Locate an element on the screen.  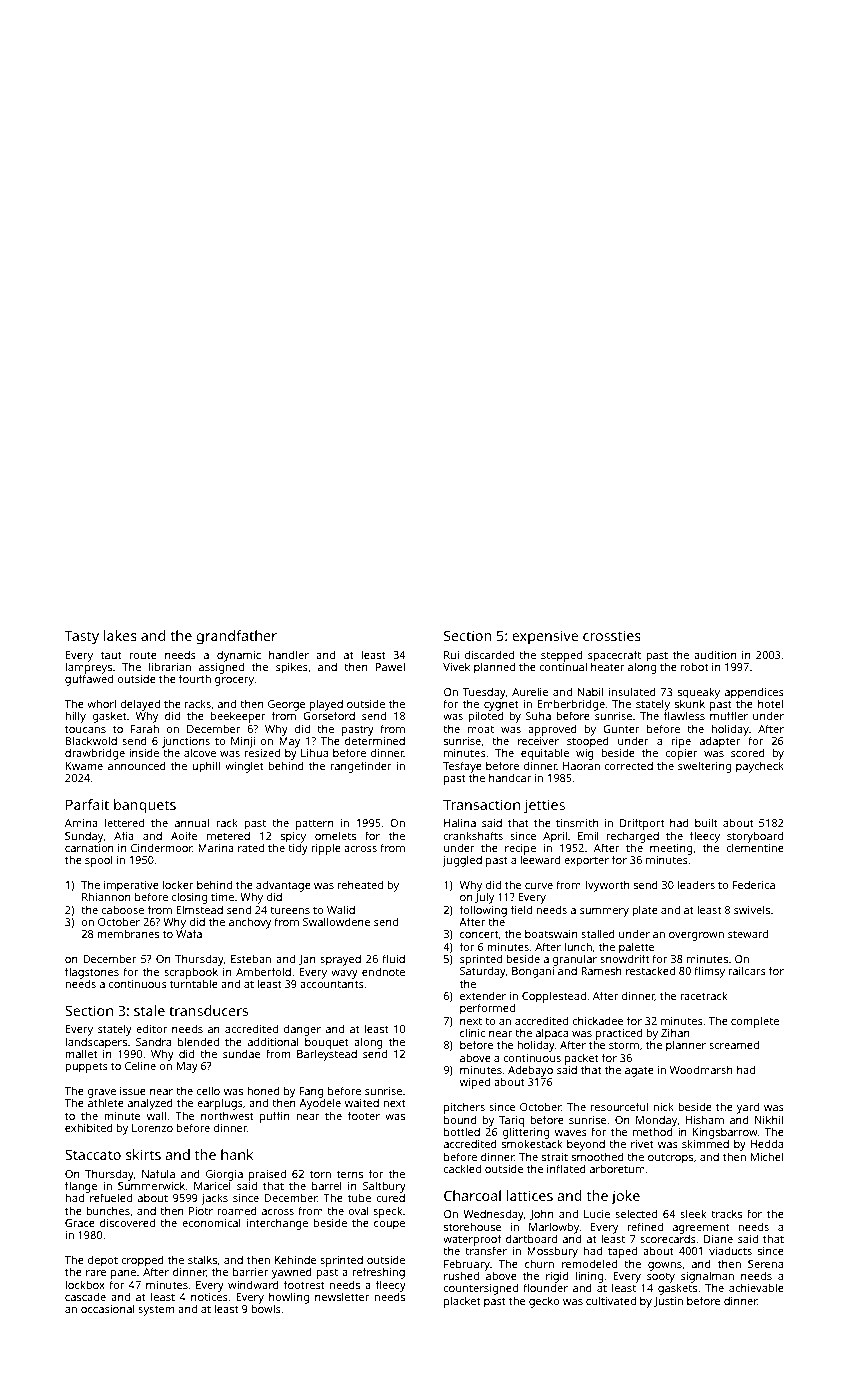
Piotr is located at coordinates (201, 1211).
